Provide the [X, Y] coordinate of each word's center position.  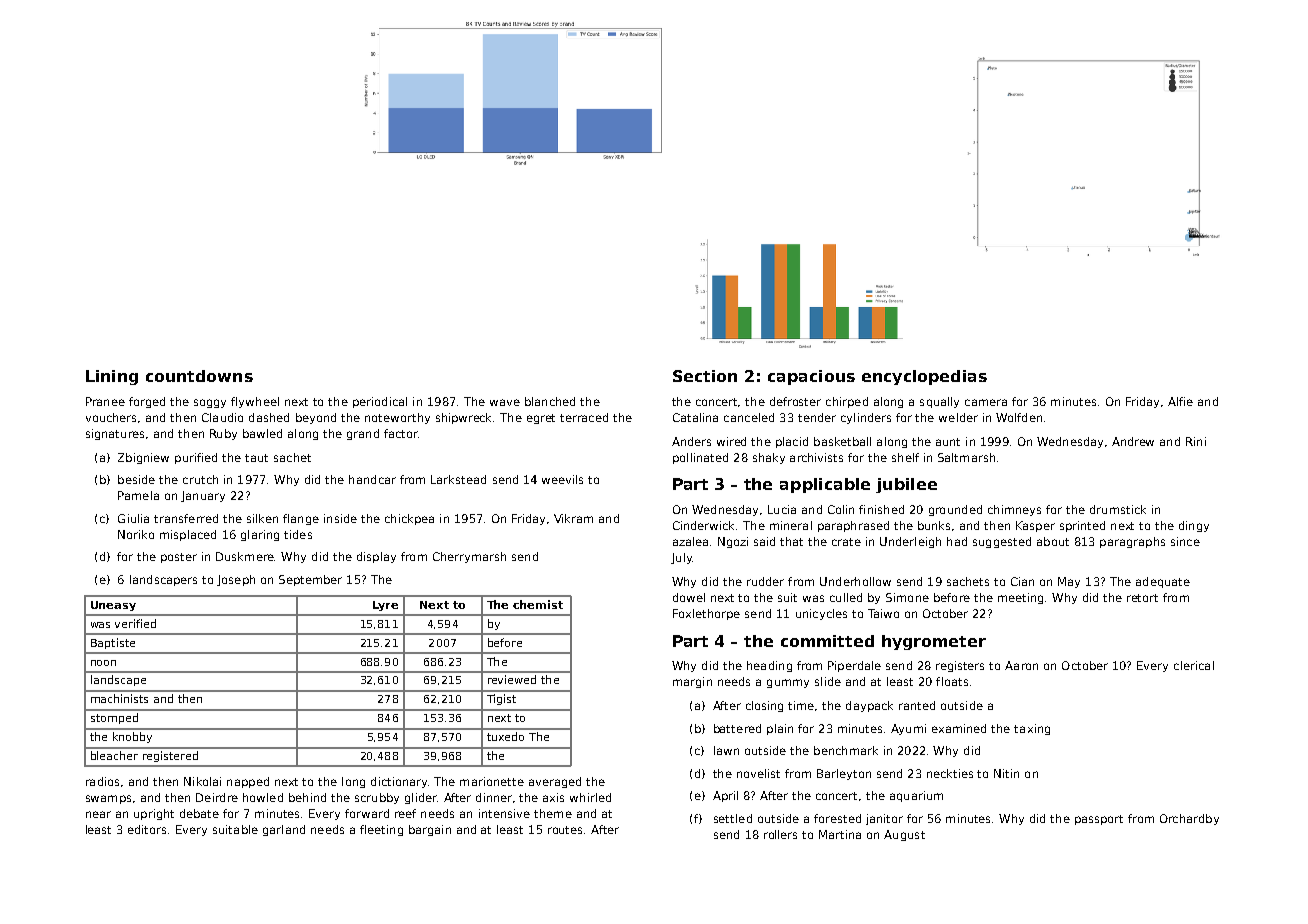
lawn [726, 750]
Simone [907, 597]
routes [565, 830]
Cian [1022, 581]
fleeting [381, 830]
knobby [132, 737]
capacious [811, 377]
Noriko [136, 534]
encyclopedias [924, 377]
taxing [1032, 729]
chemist [538, 604]
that [791, 541]
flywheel [255, 402]
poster [179, 558]
